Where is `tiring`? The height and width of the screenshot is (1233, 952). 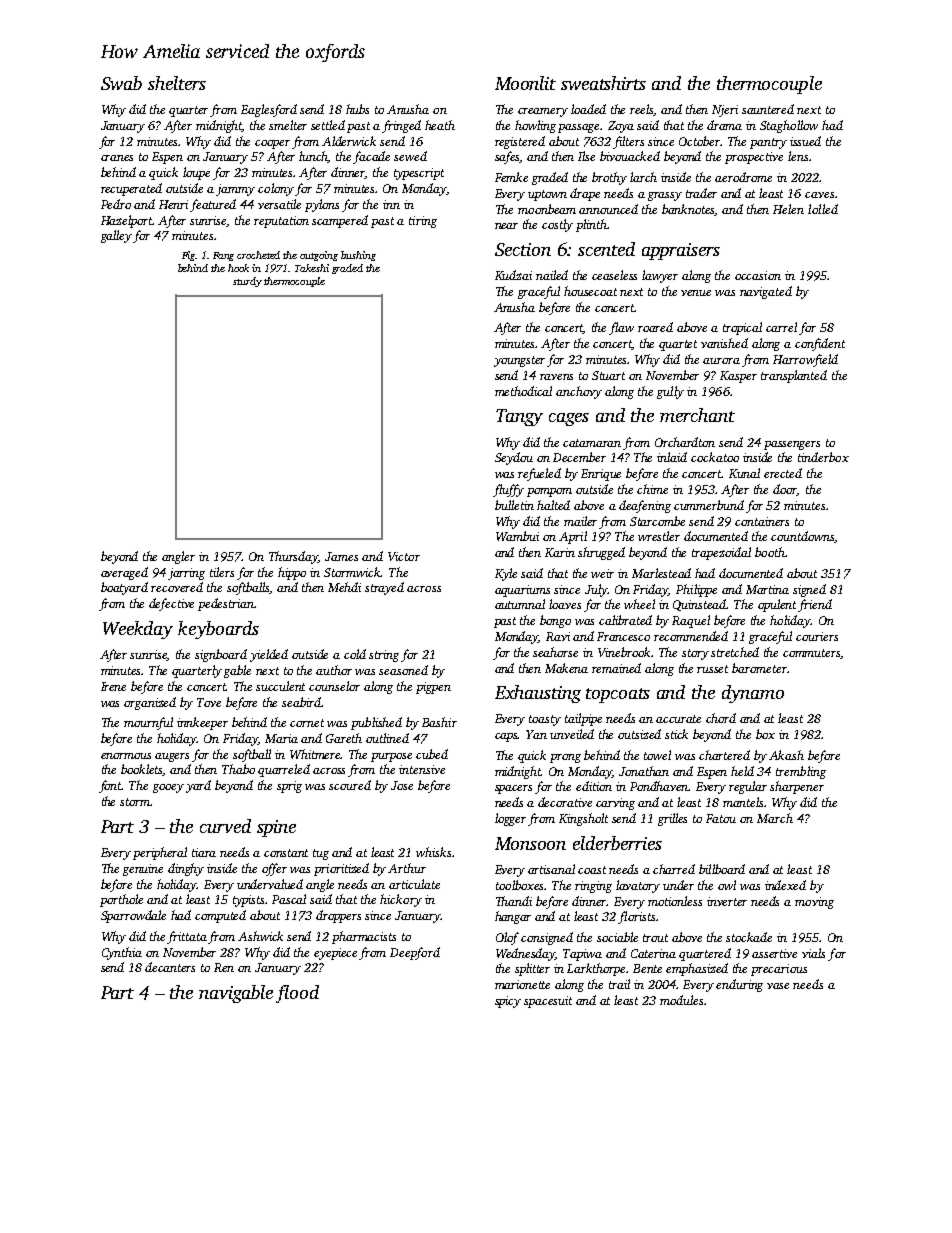
tiring is located at coordinates (423, 222).
